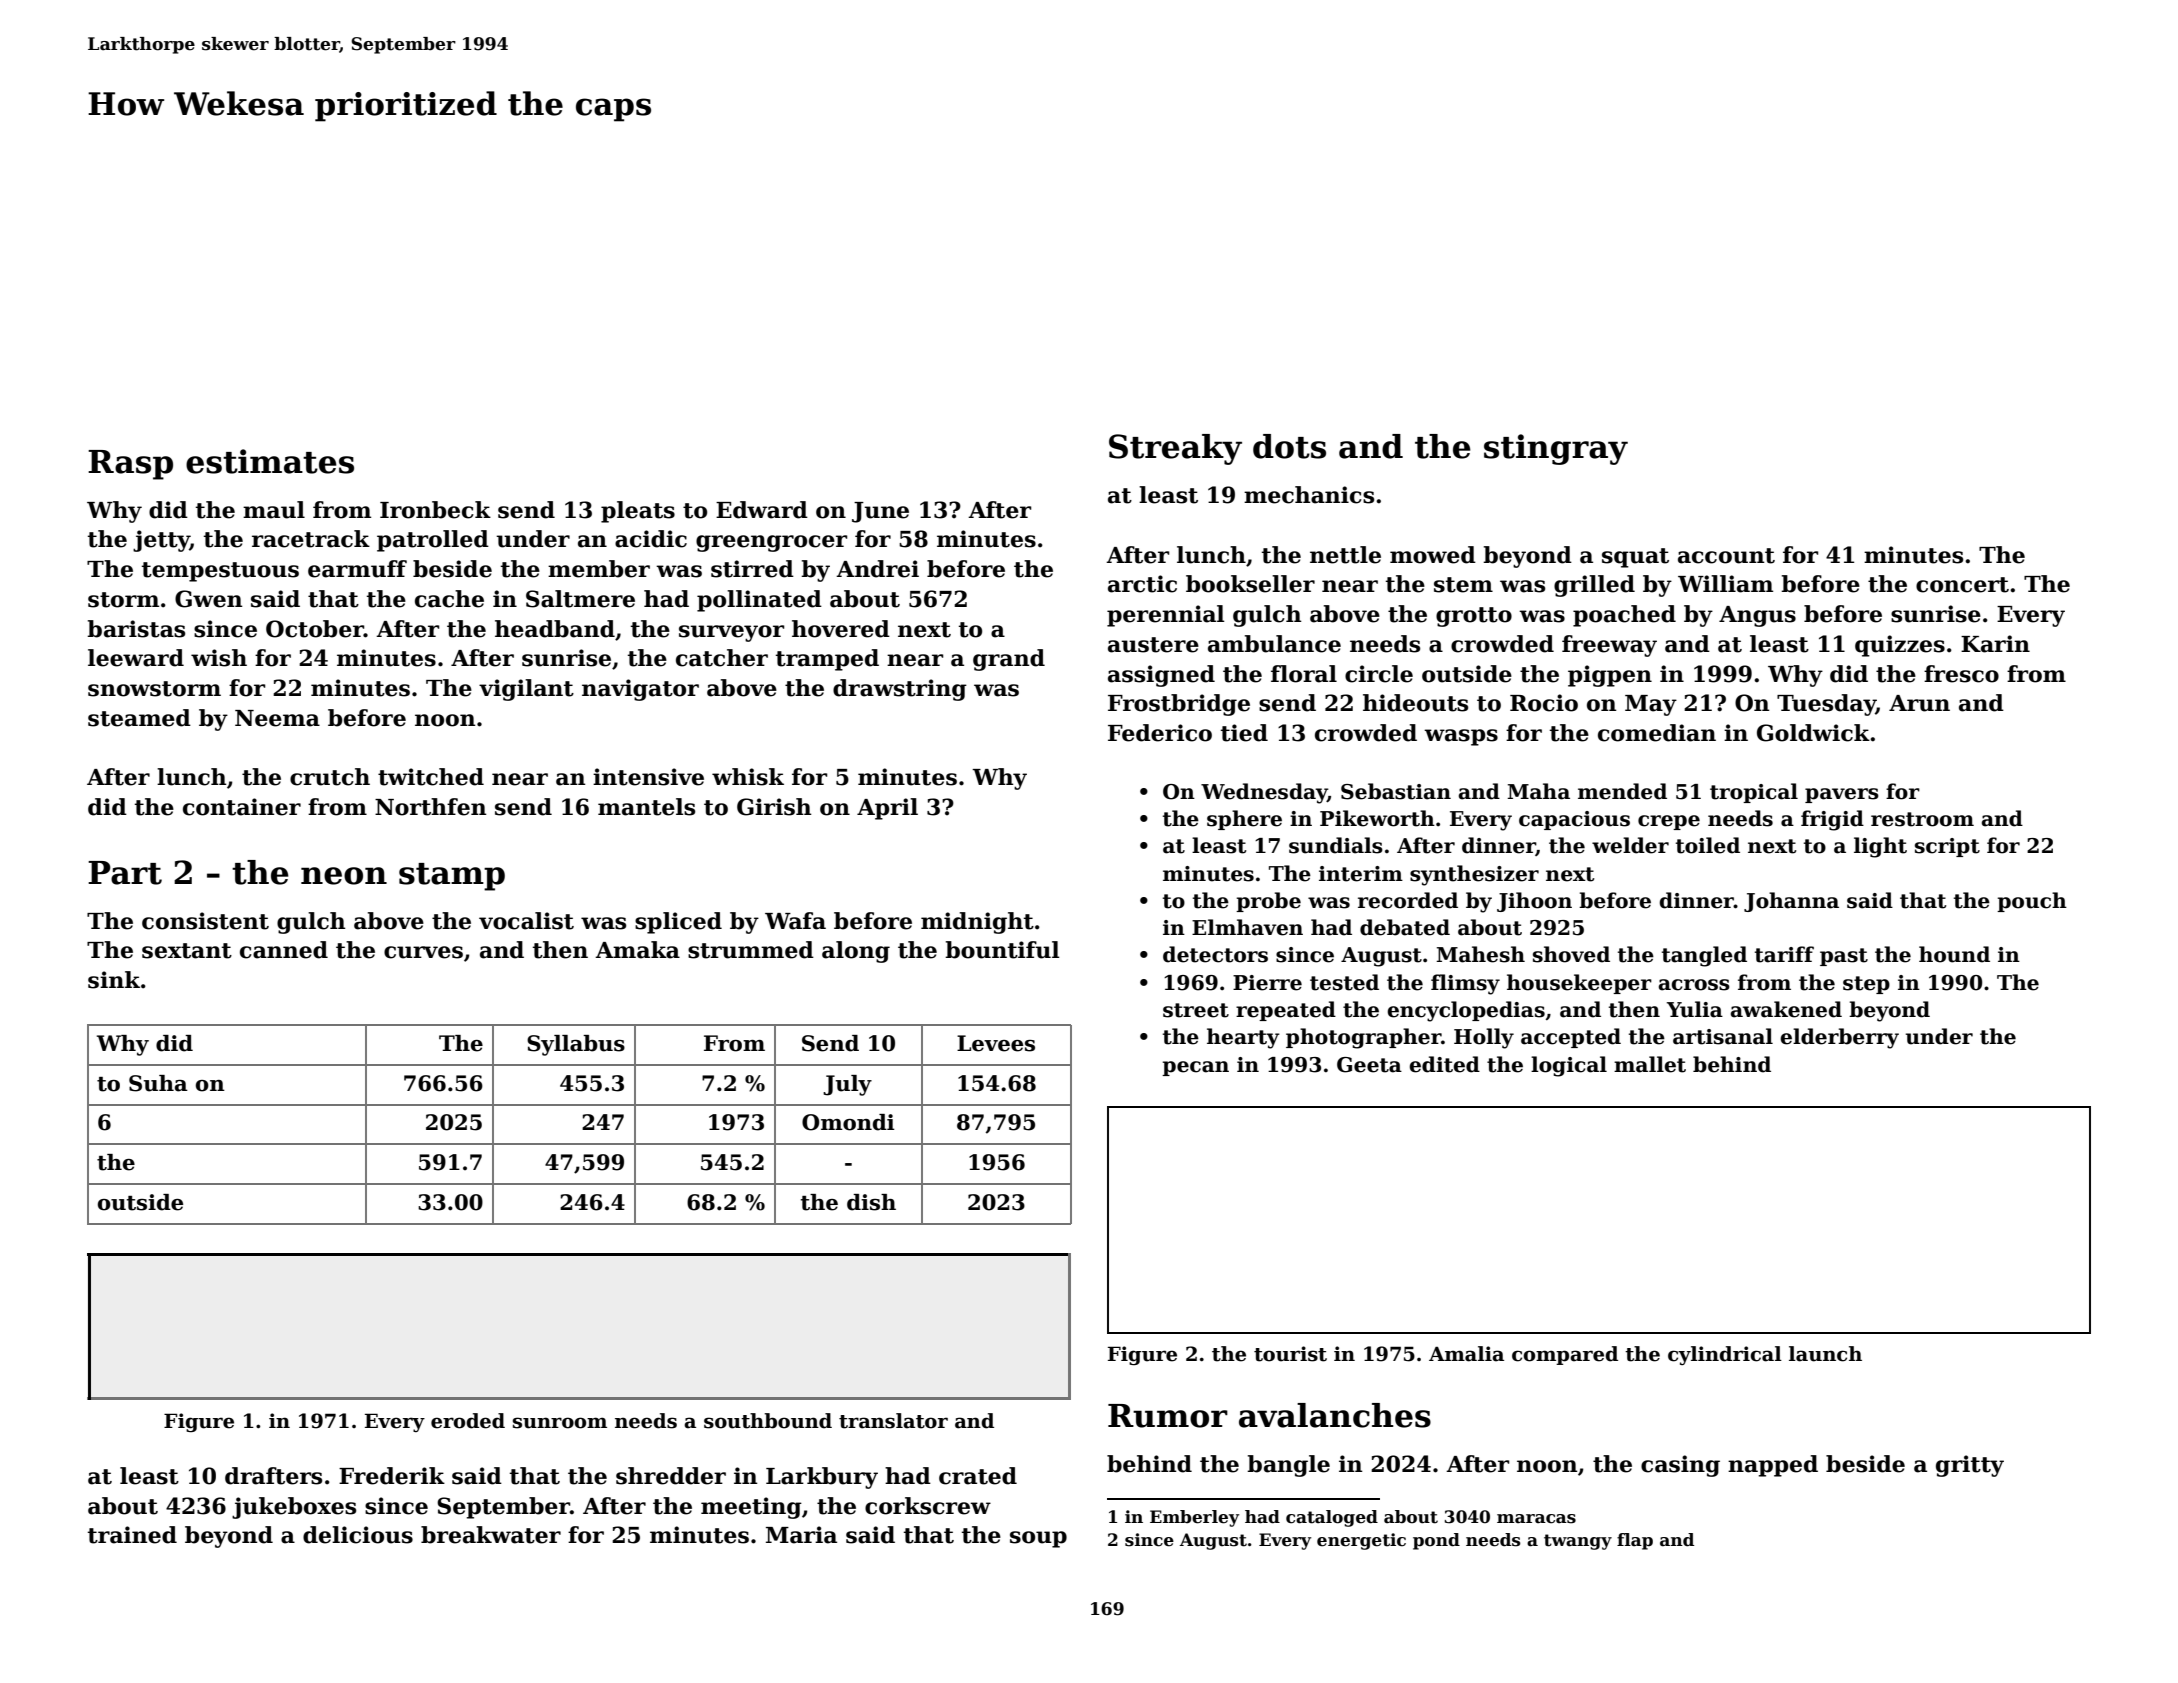  Describe the element at coordinates (576, 1045) in the document. I see `Syllabus` at that location.
